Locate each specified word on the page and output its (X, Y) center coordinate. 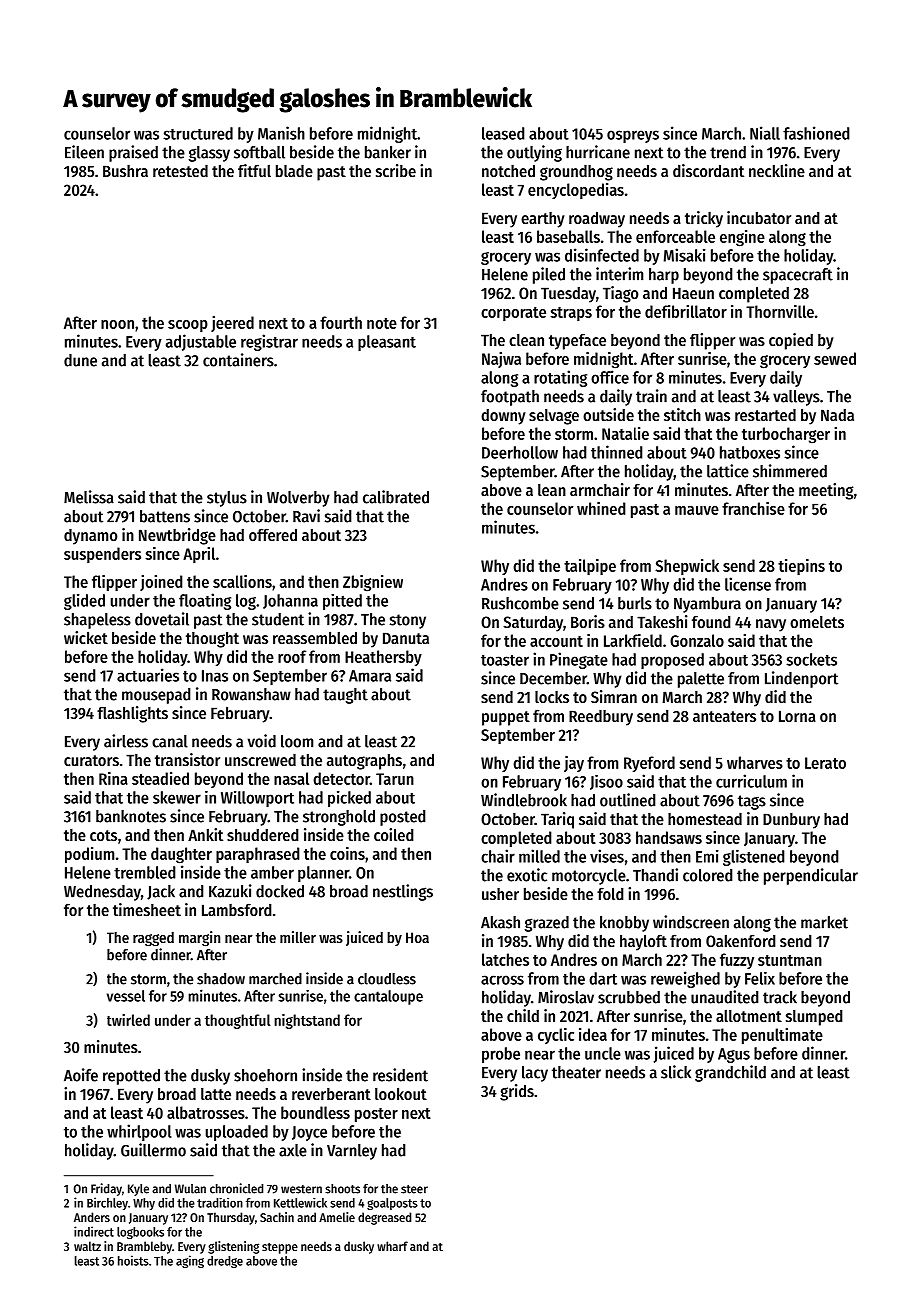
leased (503, 133)
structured (198, 133)
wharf (392, 1246)
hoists (133, 1260)
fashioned (816, 133)
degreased (384, 1218)
